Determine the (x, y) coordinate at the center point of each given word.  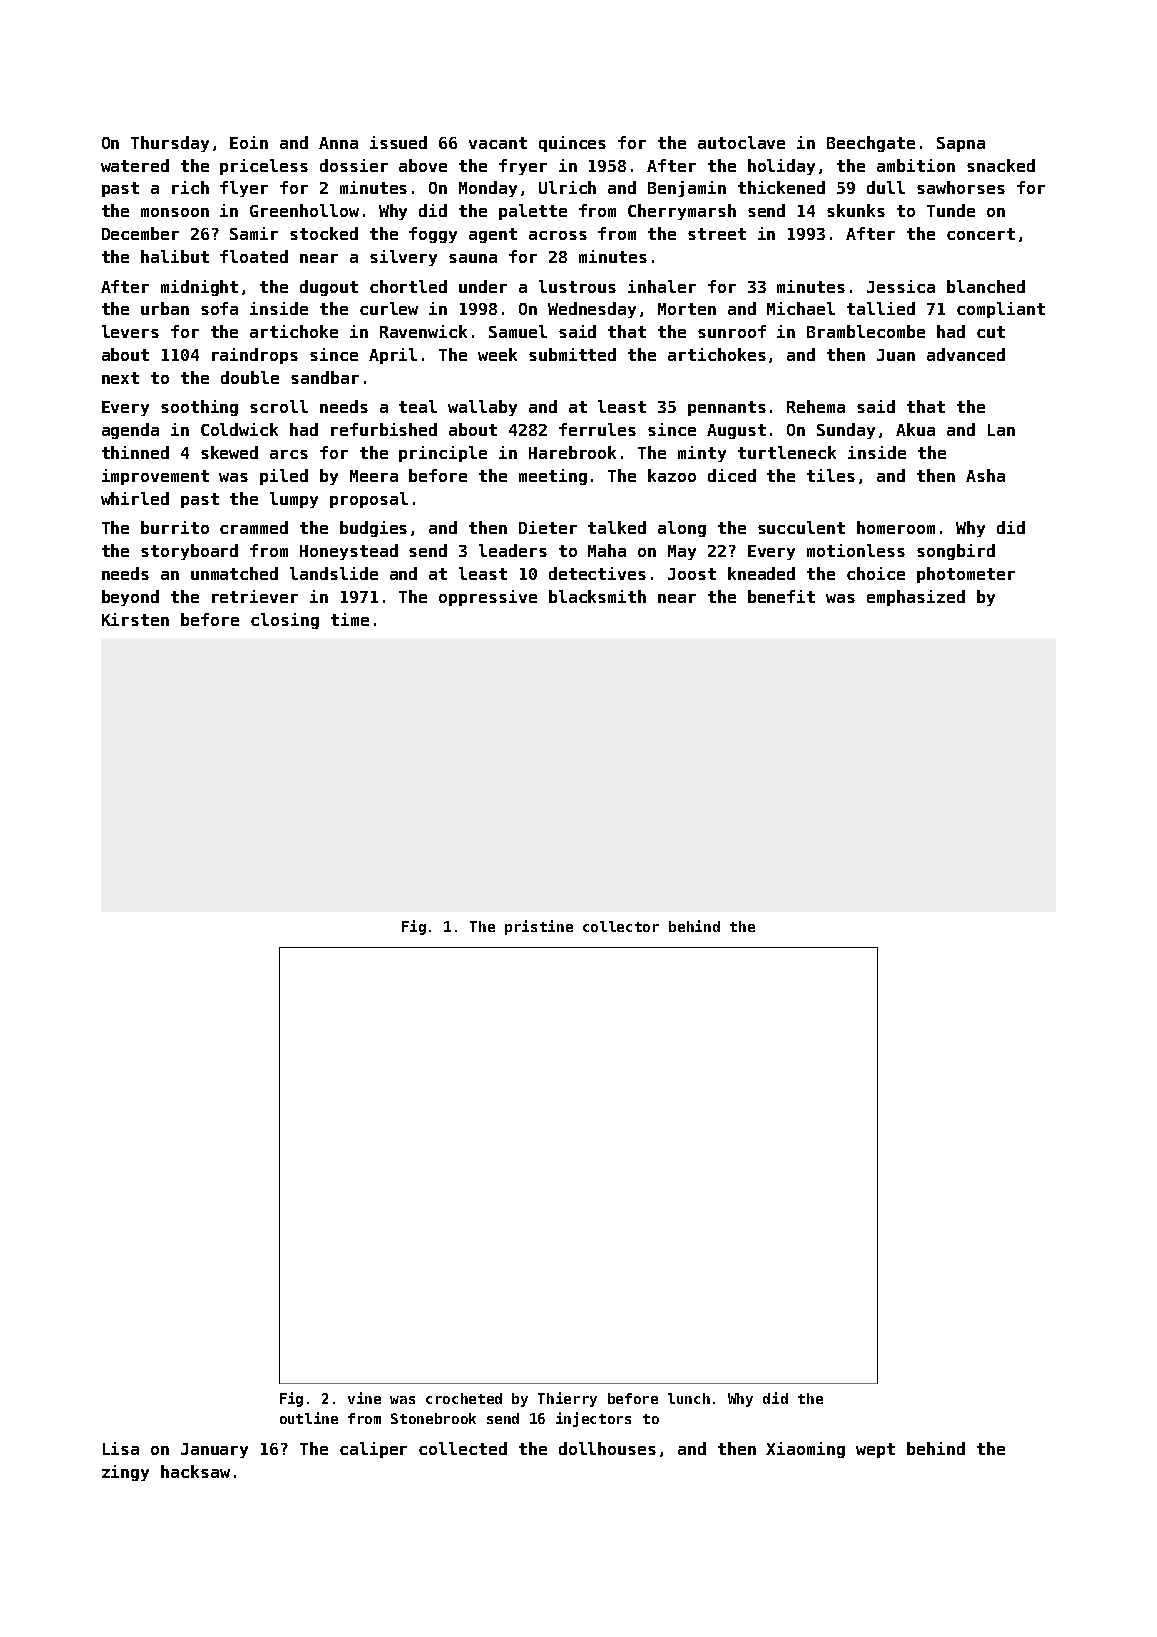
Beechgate (871, 144)
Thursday (170, 144)
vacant (498, 143)
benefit (781, 596)
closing (285, 621)
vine (364, 1398)
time (350, 619)
